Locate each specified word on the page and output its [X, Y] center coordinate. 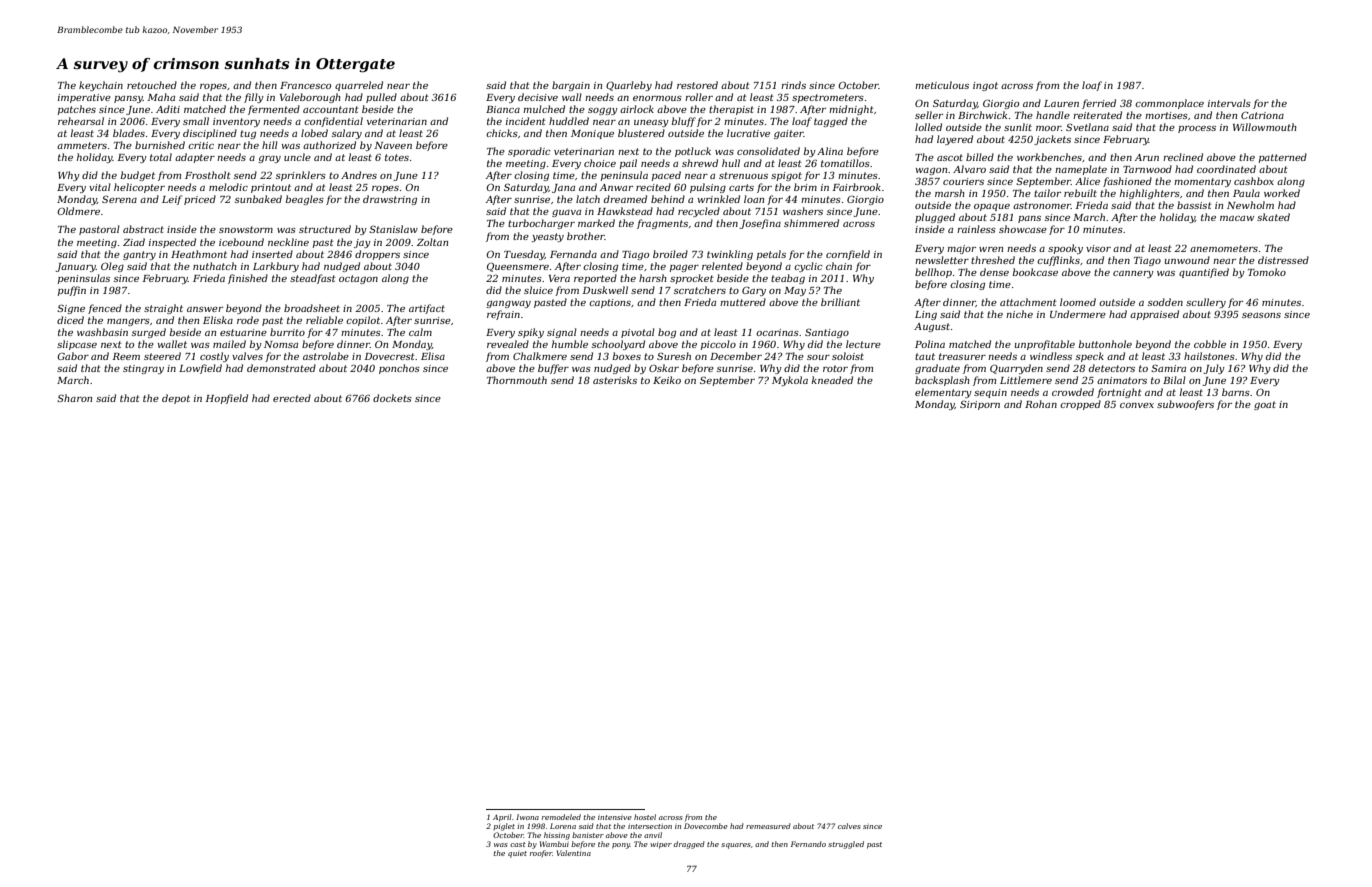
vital [100, 187]
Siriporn [980, 405]
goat [1265, 405]
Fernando [808, 844]
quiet [517, 854]
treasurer [962, 356]
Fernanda [573, 254]
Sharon [74, 398]
